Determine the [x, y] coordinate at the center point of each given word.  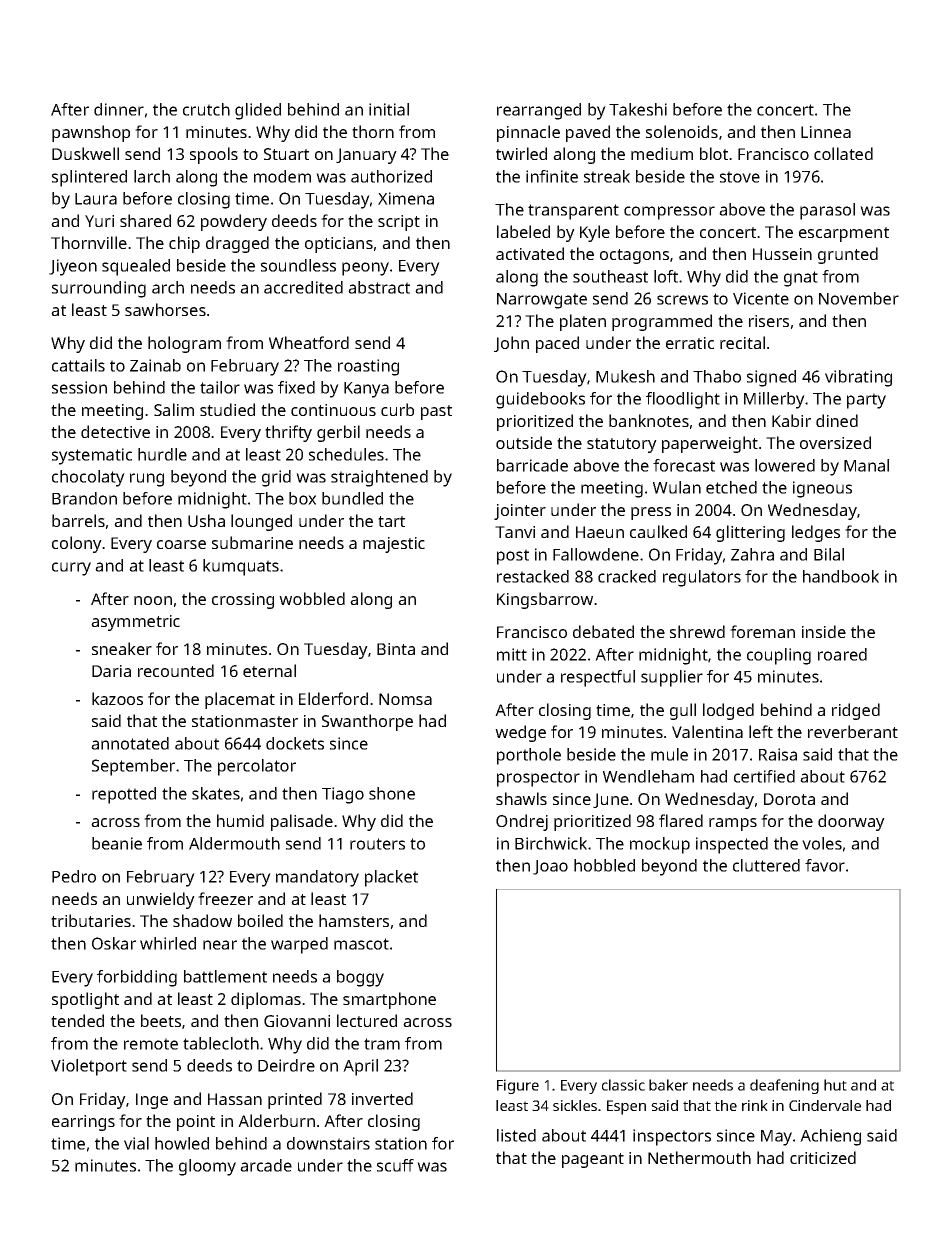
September [133, 767]
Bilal [829, 554]
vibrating [858, 378]
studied [227, 409]
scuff [395, 1165]
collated [843, 153]
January [366, 156]
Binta [396, 649]
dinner [119, 109]
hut [835, 1085]
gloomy [207, 1167]
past [436, 412]
